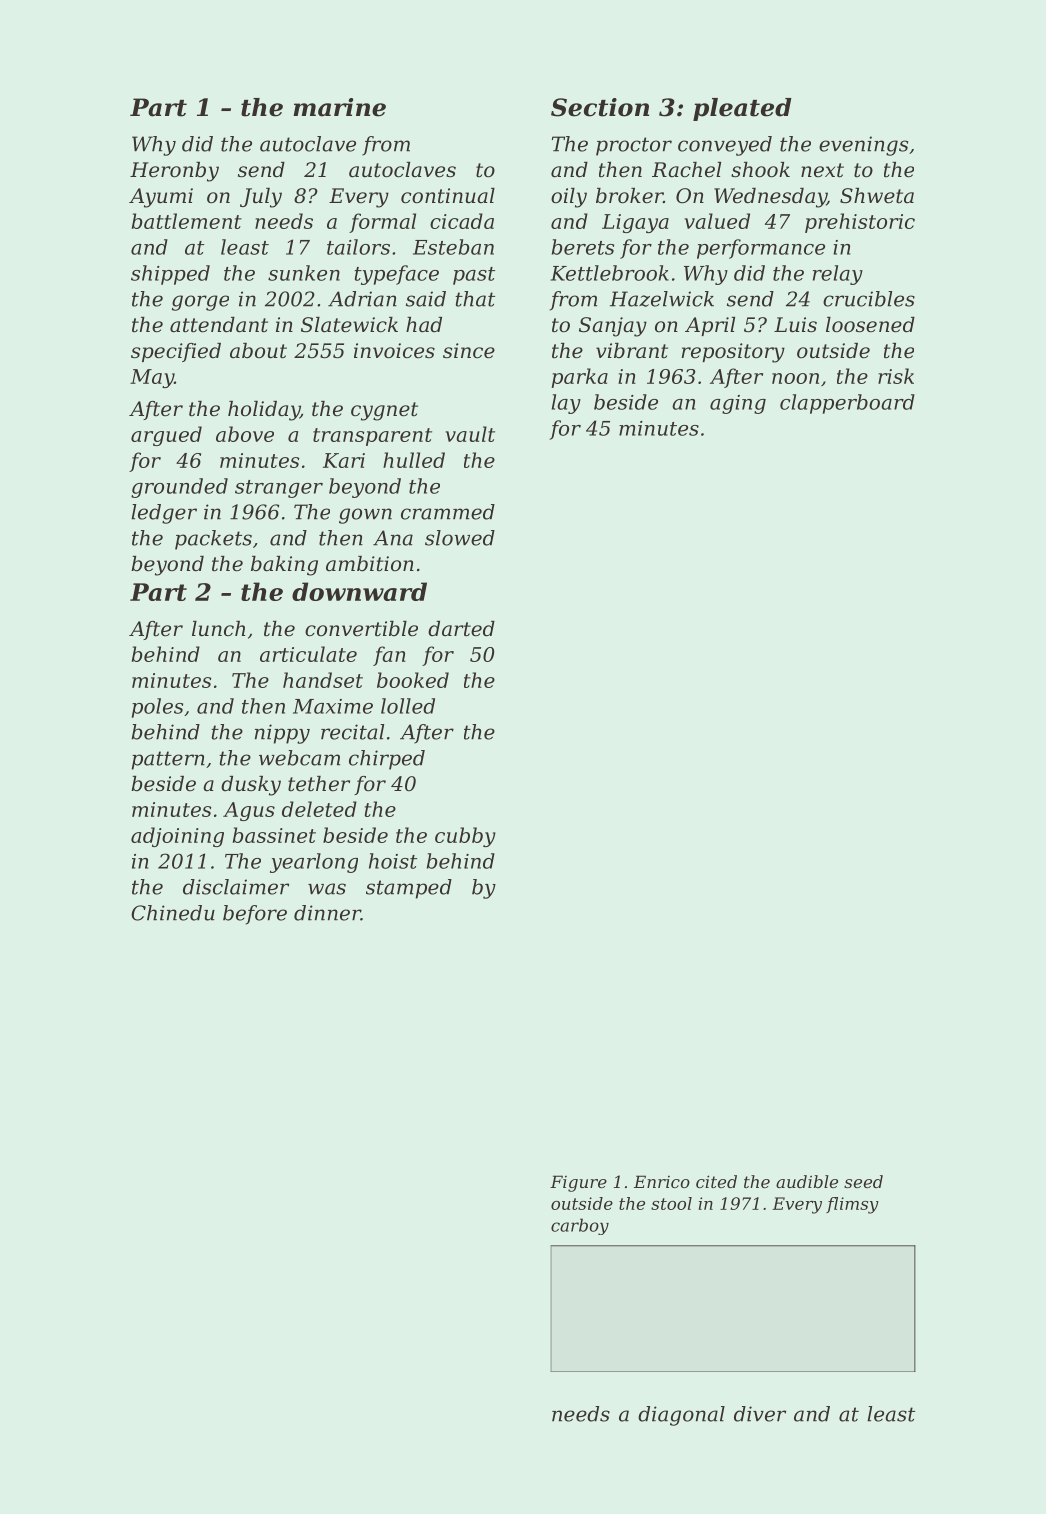 Image resolution: width=1046 pixels, height=1514 pixels. Describe the element at coordinates (671, 1203) in the screenshot. I see `stool` at that location.
